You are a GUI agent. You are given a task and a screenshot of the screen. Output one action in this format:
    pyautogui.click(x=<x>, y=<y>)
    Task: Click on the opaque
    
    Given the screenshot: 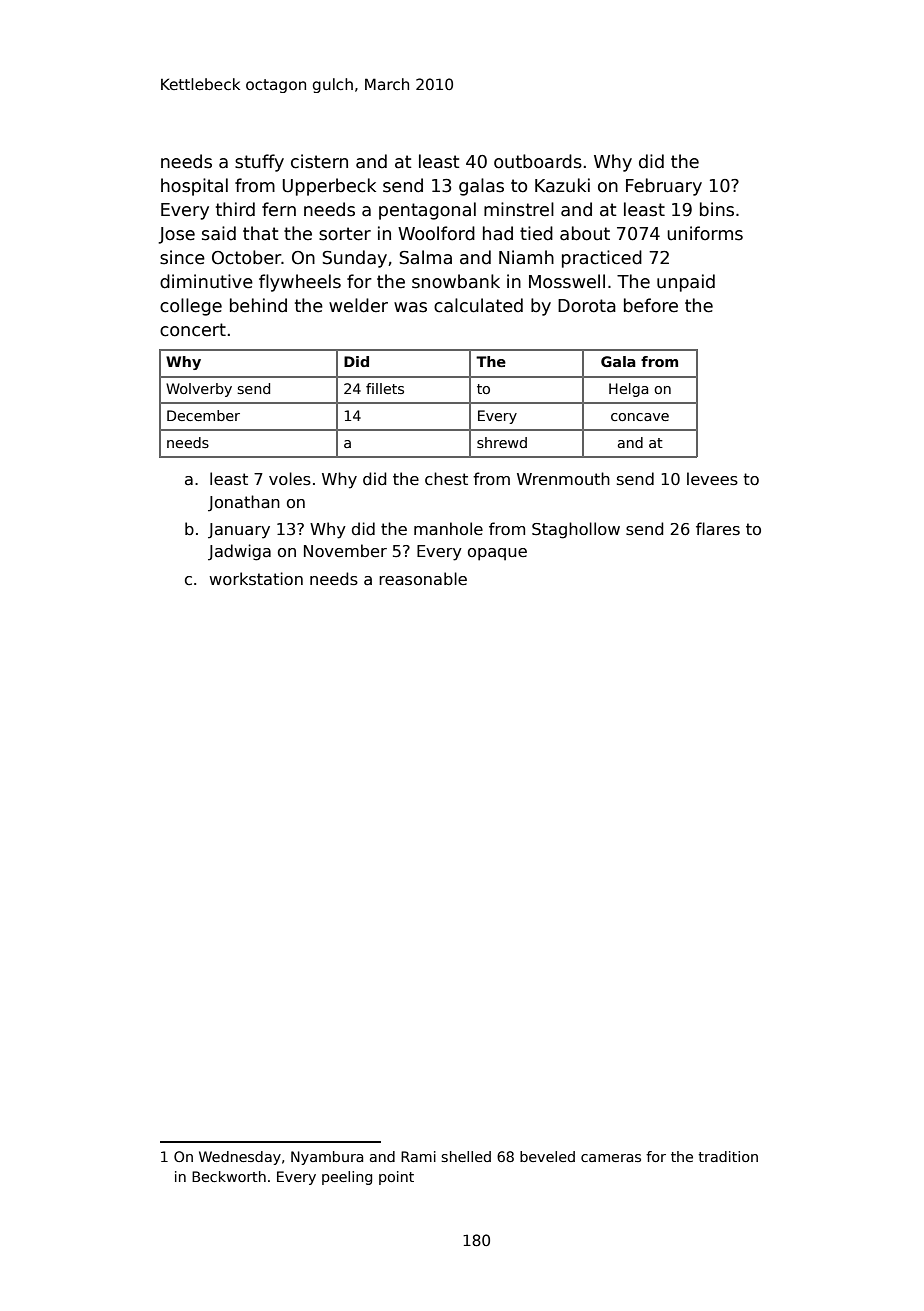 What is the action you would take?
    pyautogui.click(x=497, y=554)
